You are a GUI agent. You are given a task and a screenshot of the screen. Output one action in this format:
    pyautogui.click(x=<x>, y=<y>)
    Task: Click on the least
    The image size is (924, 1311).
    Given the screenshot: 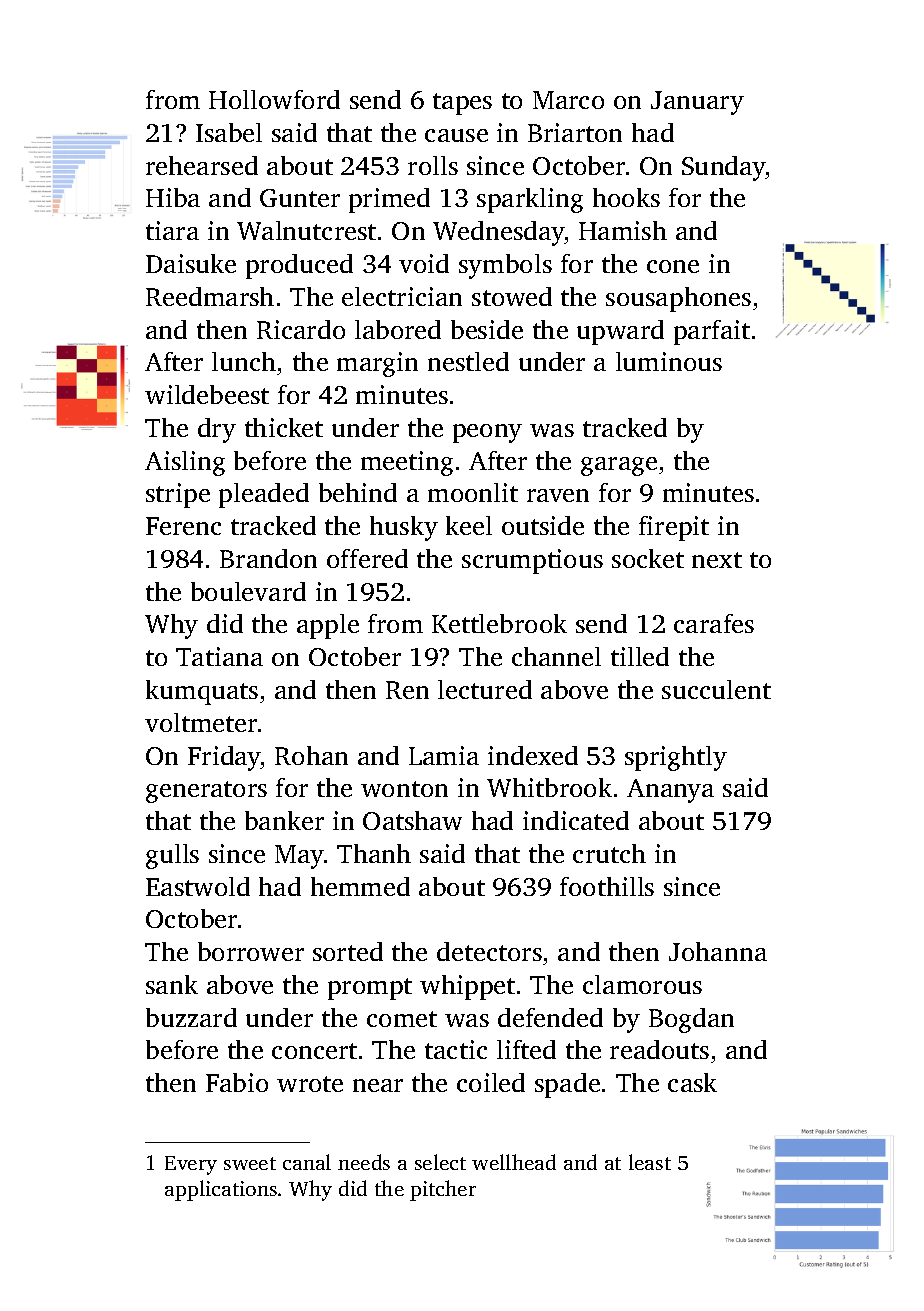 What is the action you would take?
    pyautogui.click(x=650, y=1162)
